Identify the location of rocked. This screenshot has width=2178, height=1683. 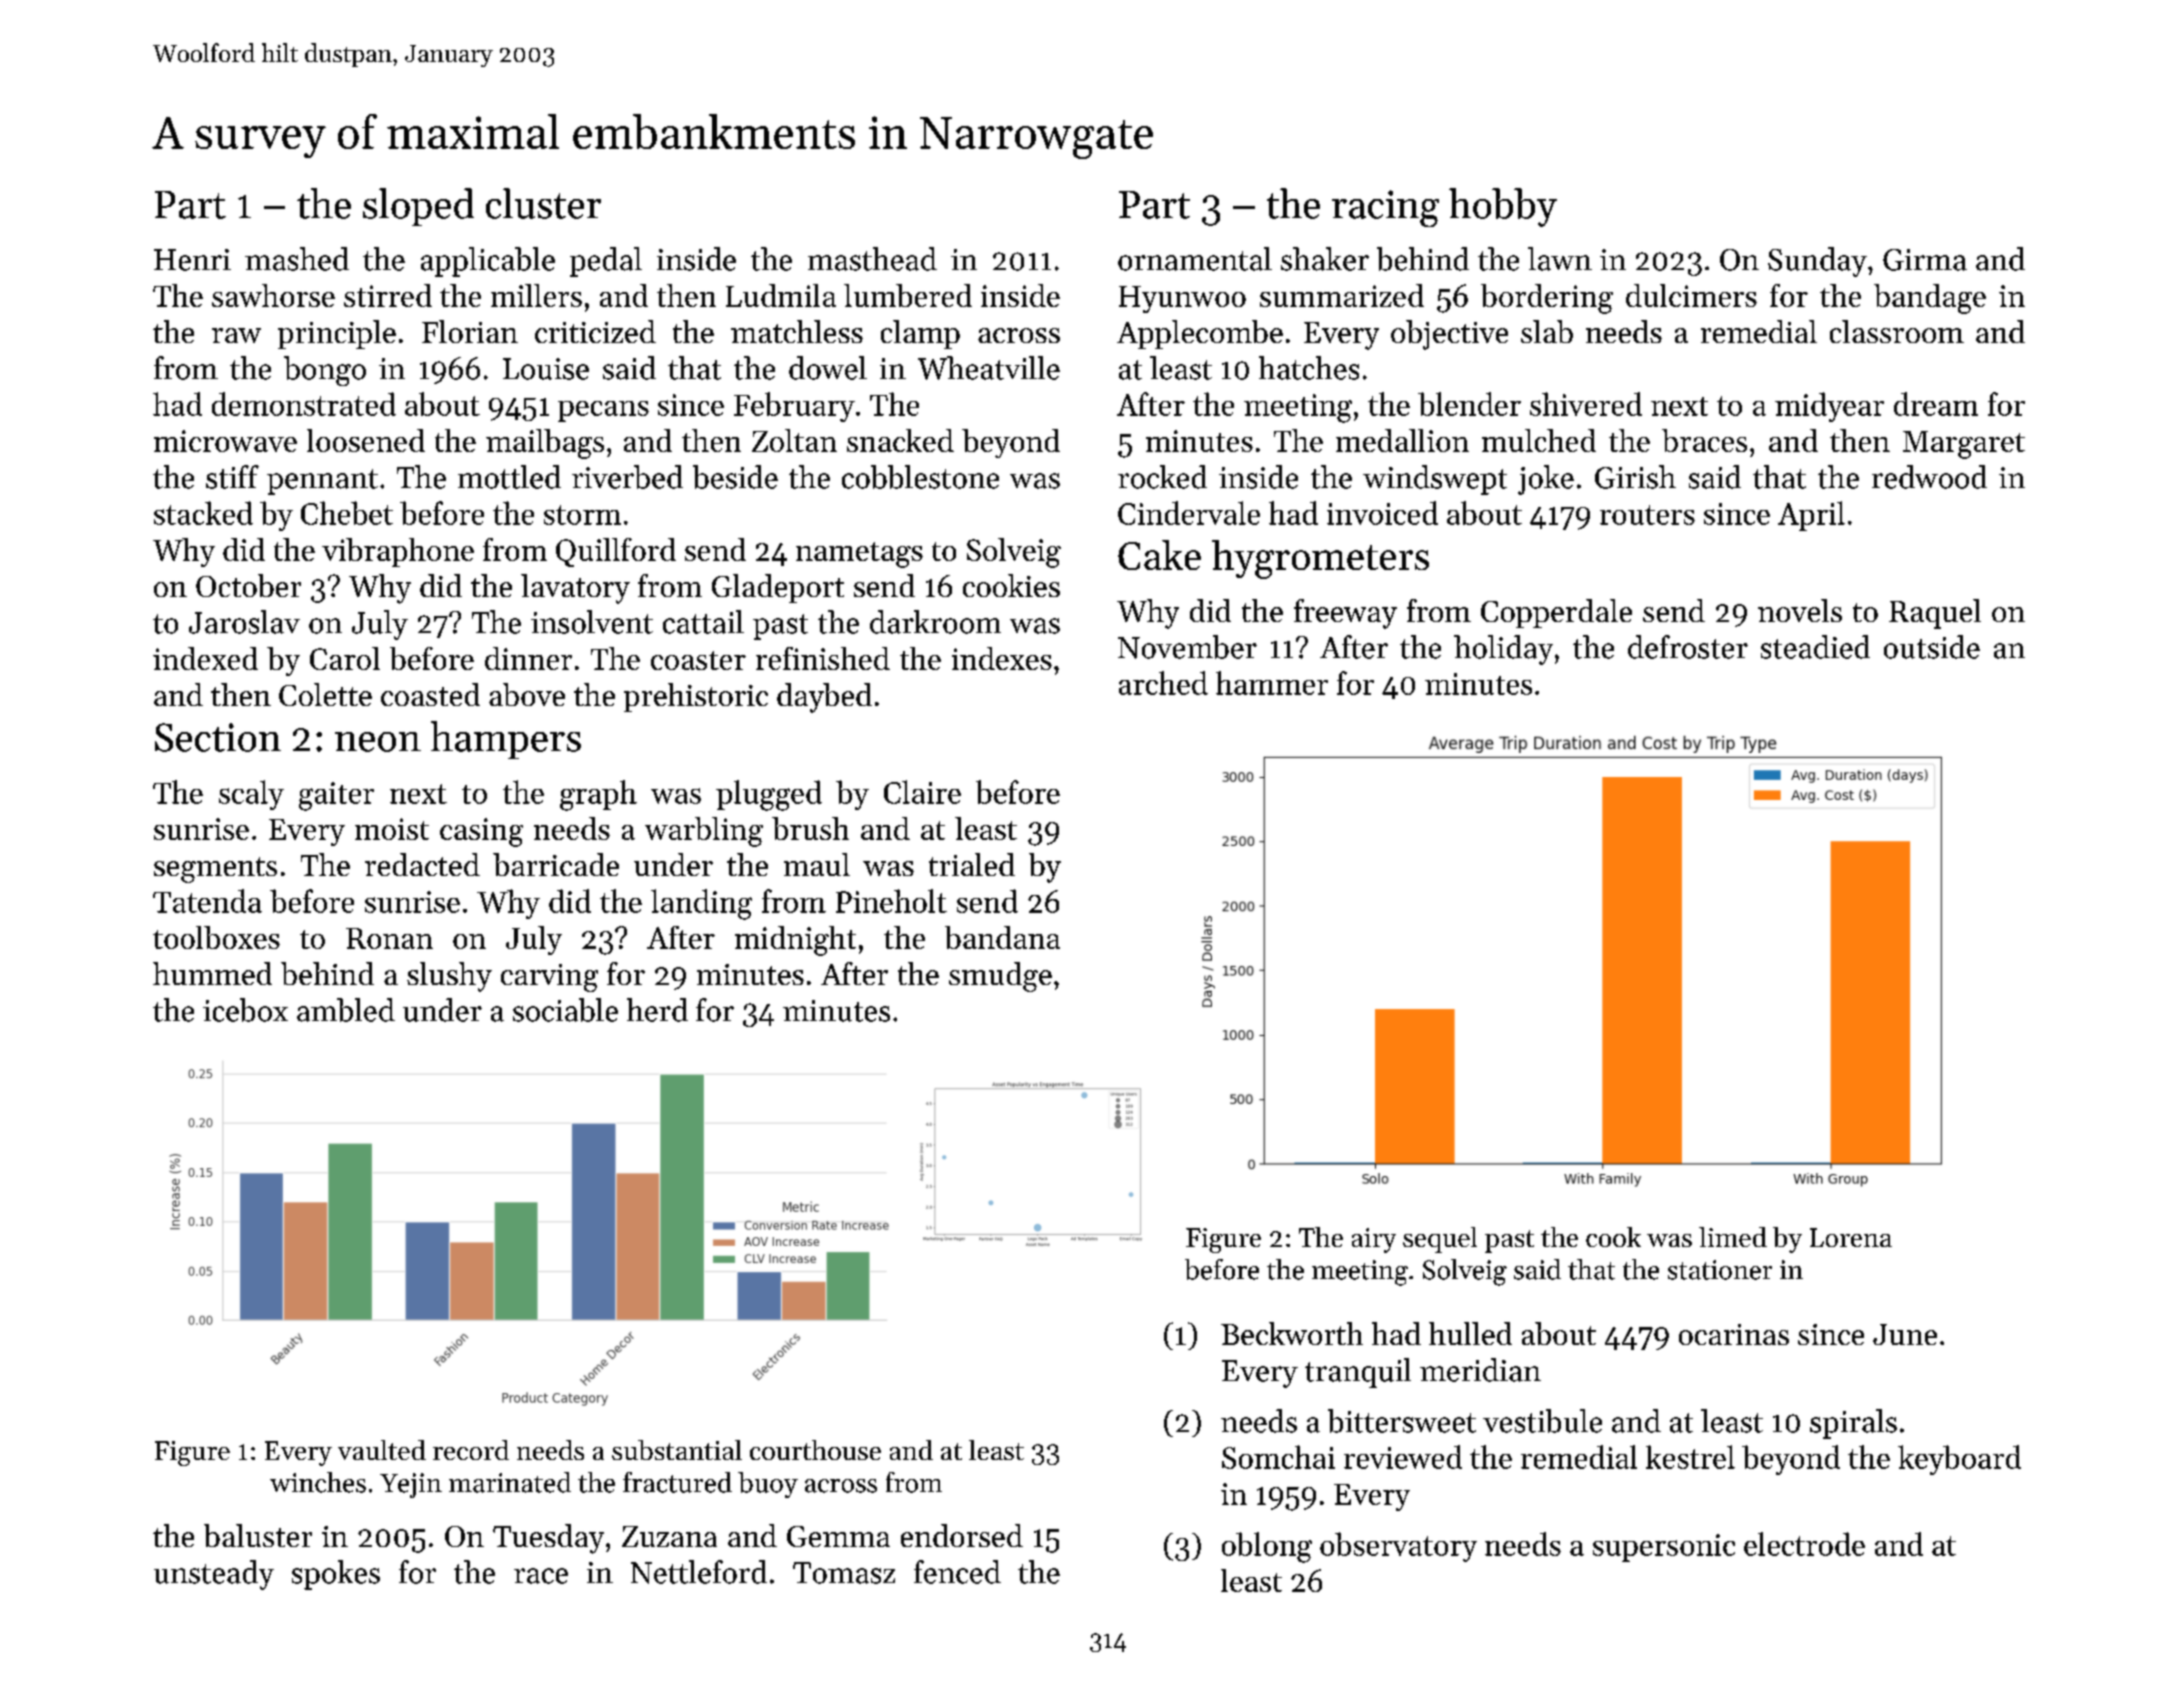
(1162, 477).
